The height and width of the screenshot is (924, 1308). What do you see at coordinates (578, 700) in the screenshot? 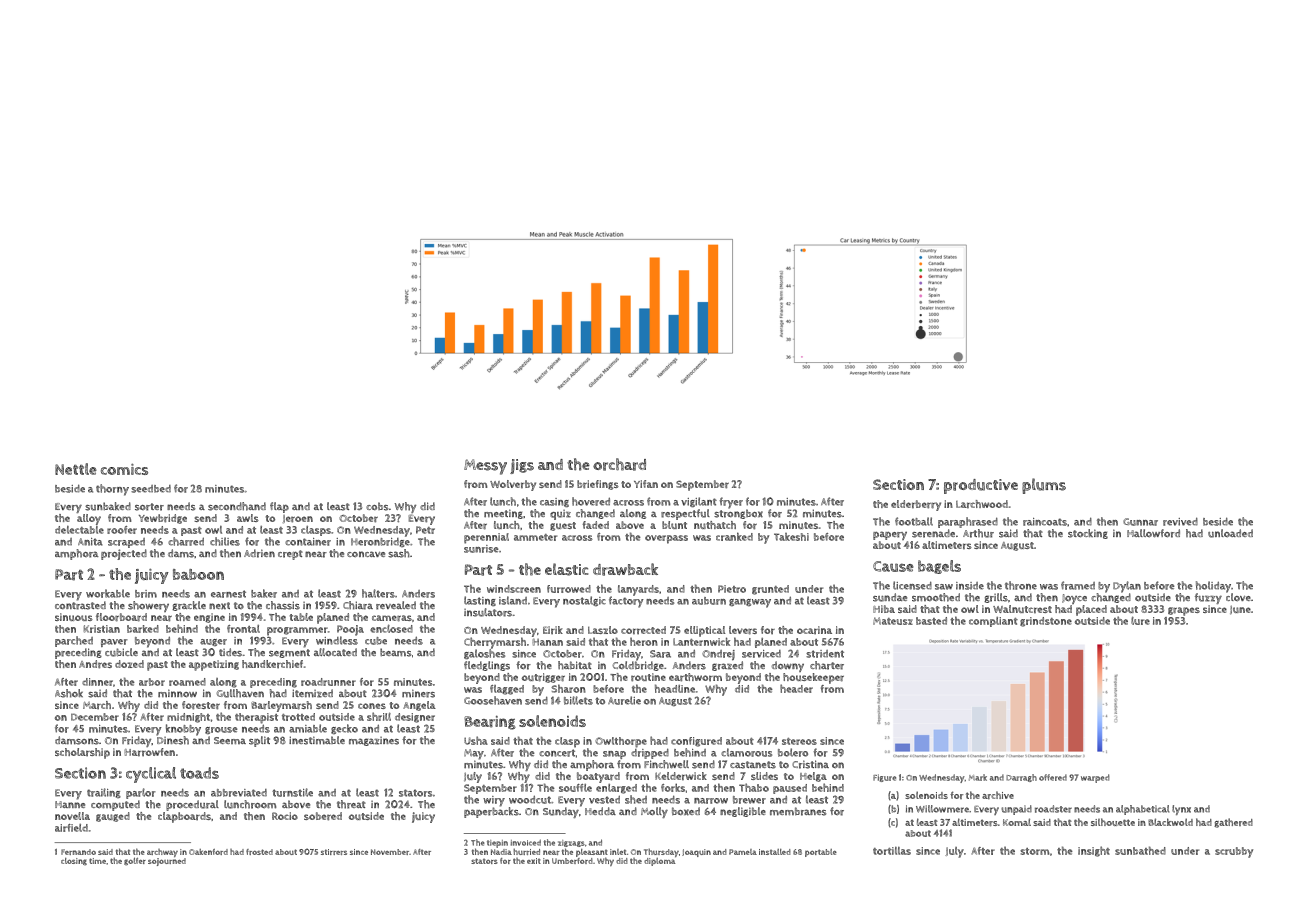
I see `billets` at bounding box center [578, 700].
